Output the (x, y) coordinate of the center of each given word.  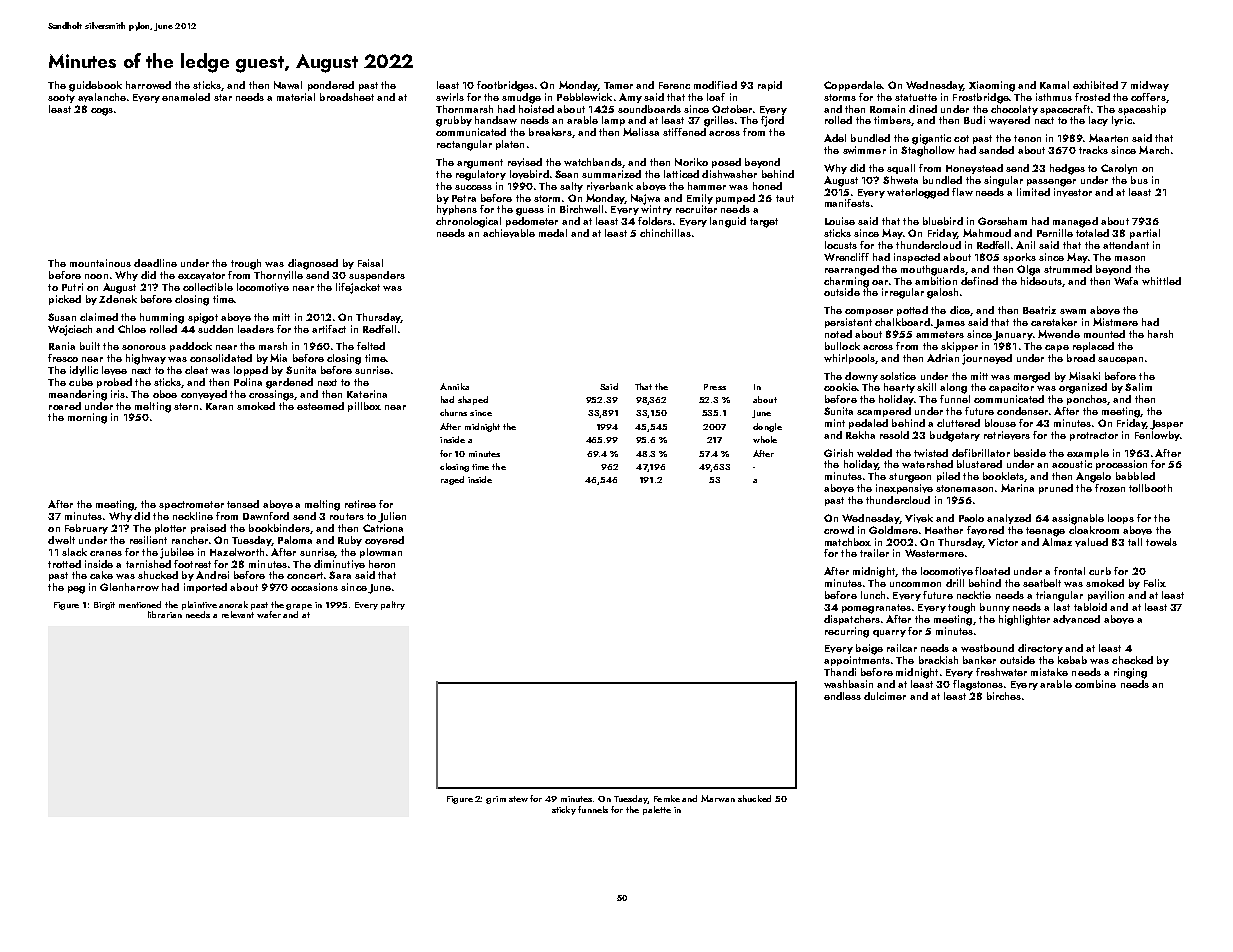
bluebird (943, 221)
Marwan (718, 798)
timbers (892, 120)
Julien (392, 517)
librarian (165, 614)
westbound (987, 648)
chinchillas (665, 233)
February (86, 529)
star (223, 97)
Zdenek (118, 299)
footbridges (505, 86)
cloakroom (1094, 530)
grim (496, 800)
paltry (393, 605)
